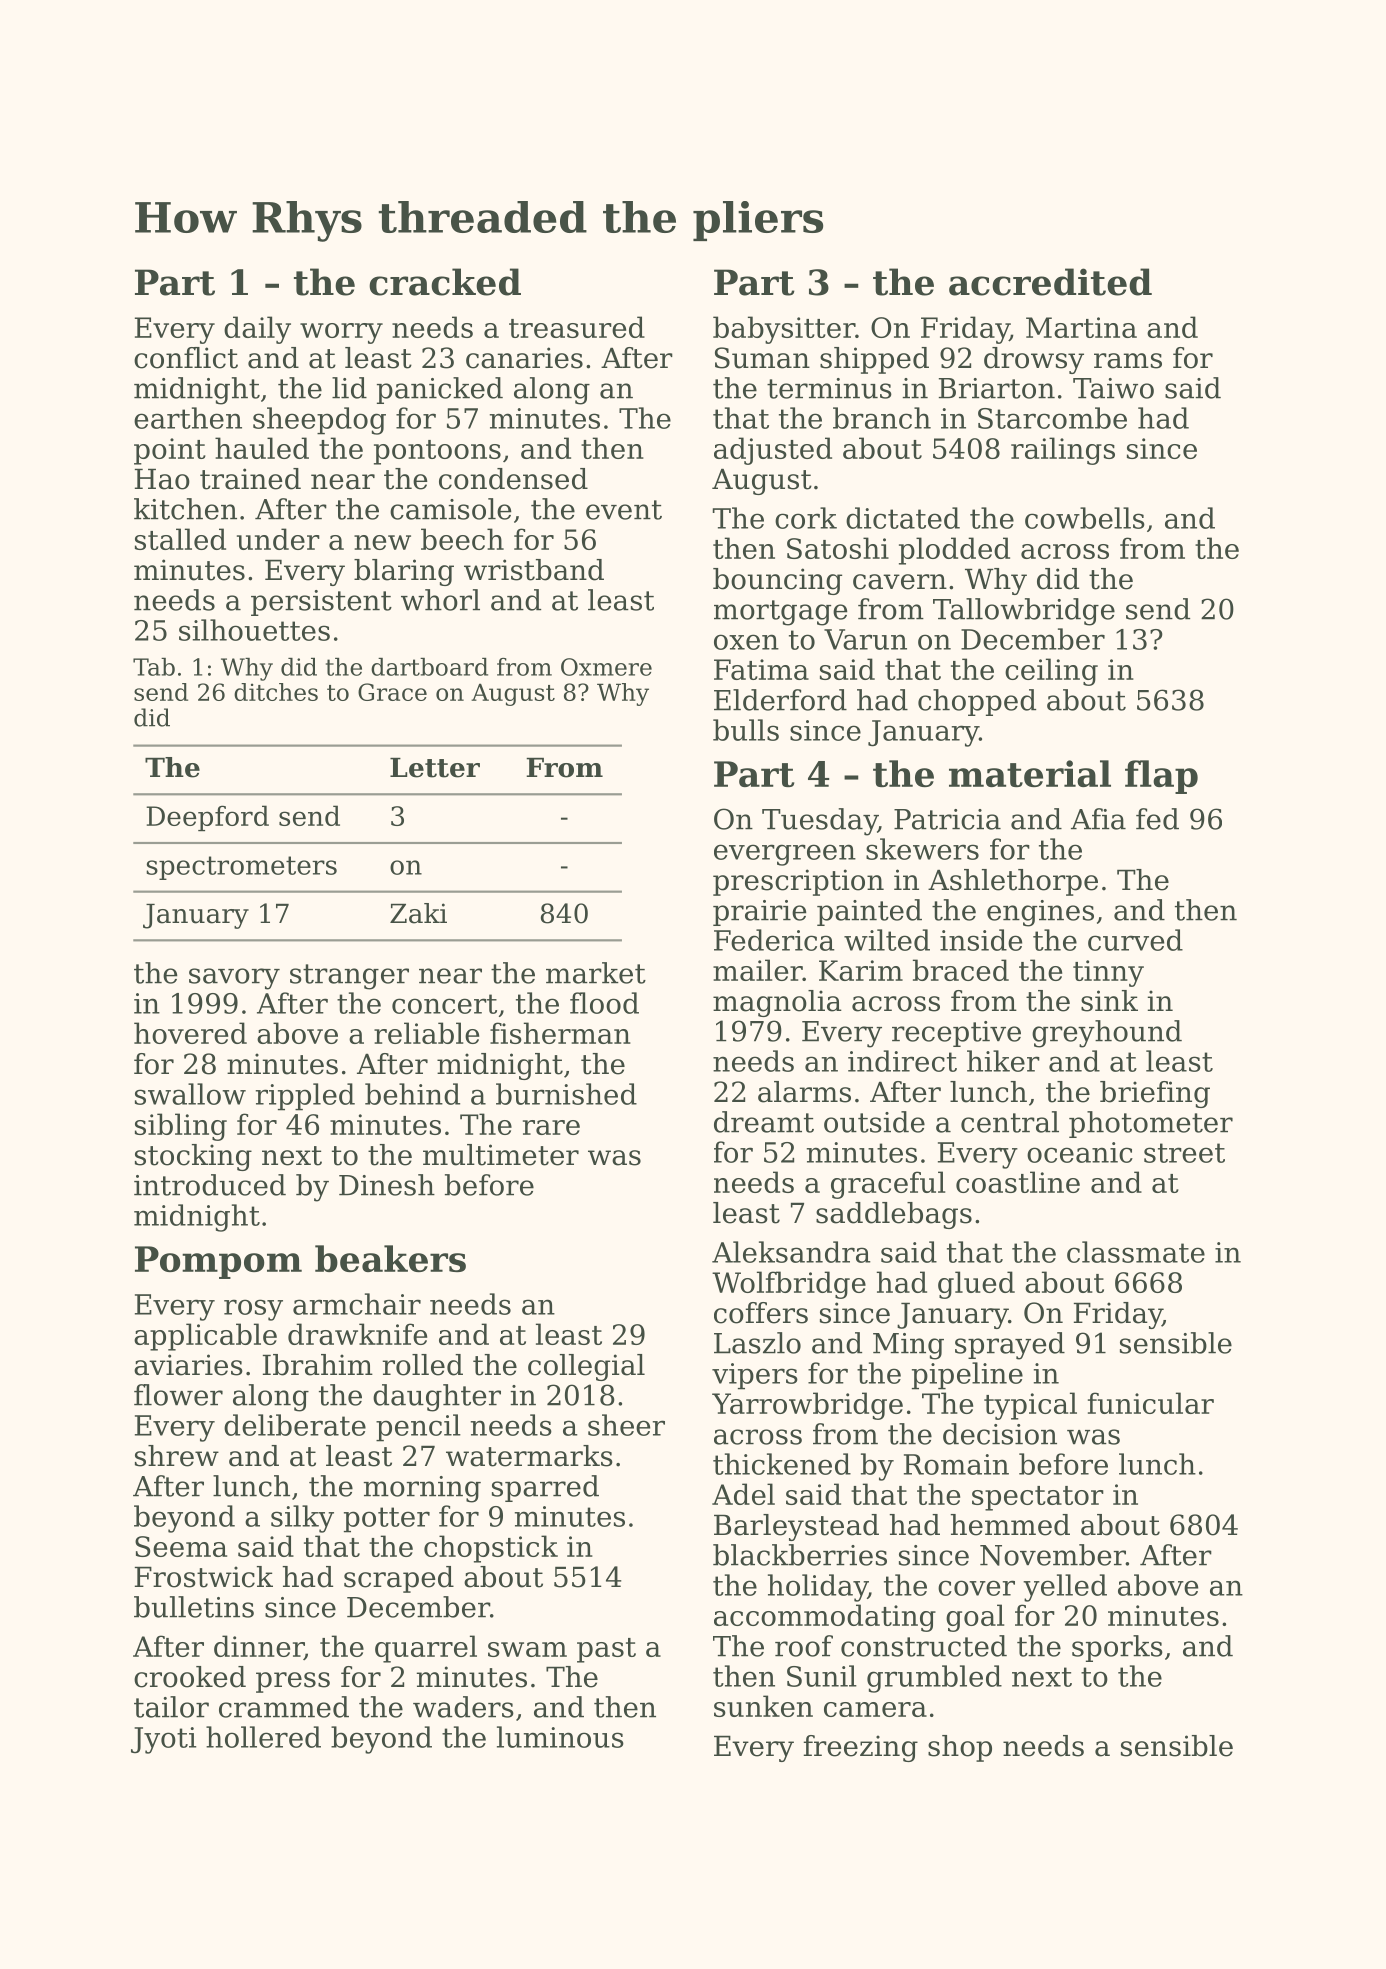 Image resolution: width=1386 pixels, height=1969 pixels. Describe the element at coordinates (606, 667) in the page. I see `Oxmere` at that location.
